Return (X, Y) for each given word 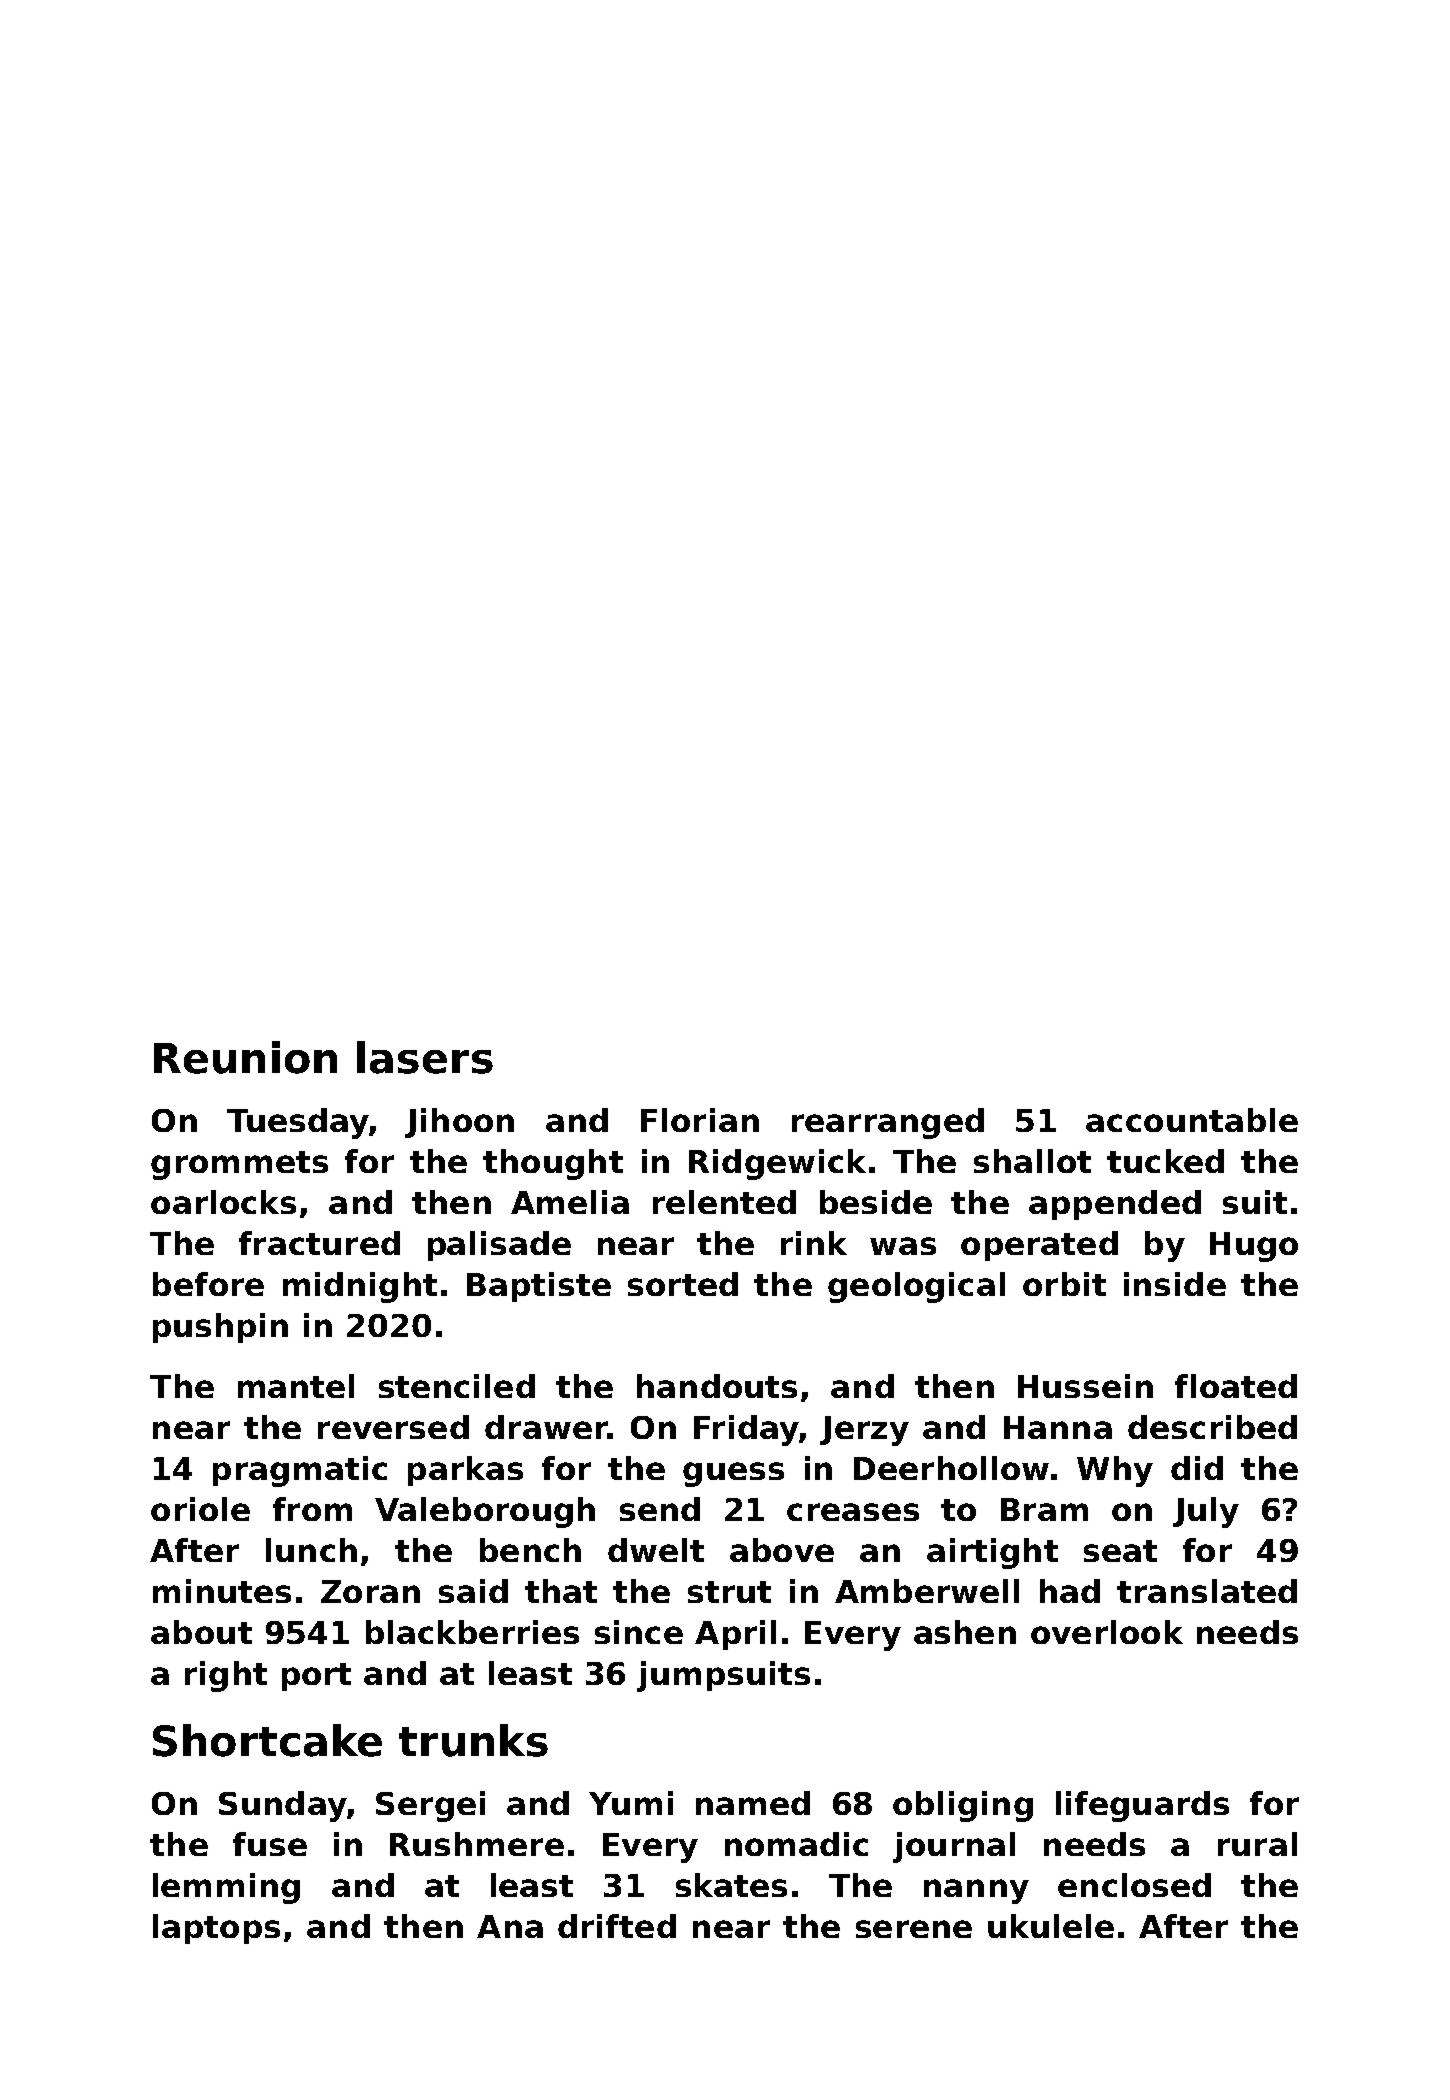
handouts (717, 1386)
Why (1115, 1471)
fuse (270, 1844)
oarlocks (223, 1202)
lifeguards (1142, 1806)
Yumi (631, 1803)
